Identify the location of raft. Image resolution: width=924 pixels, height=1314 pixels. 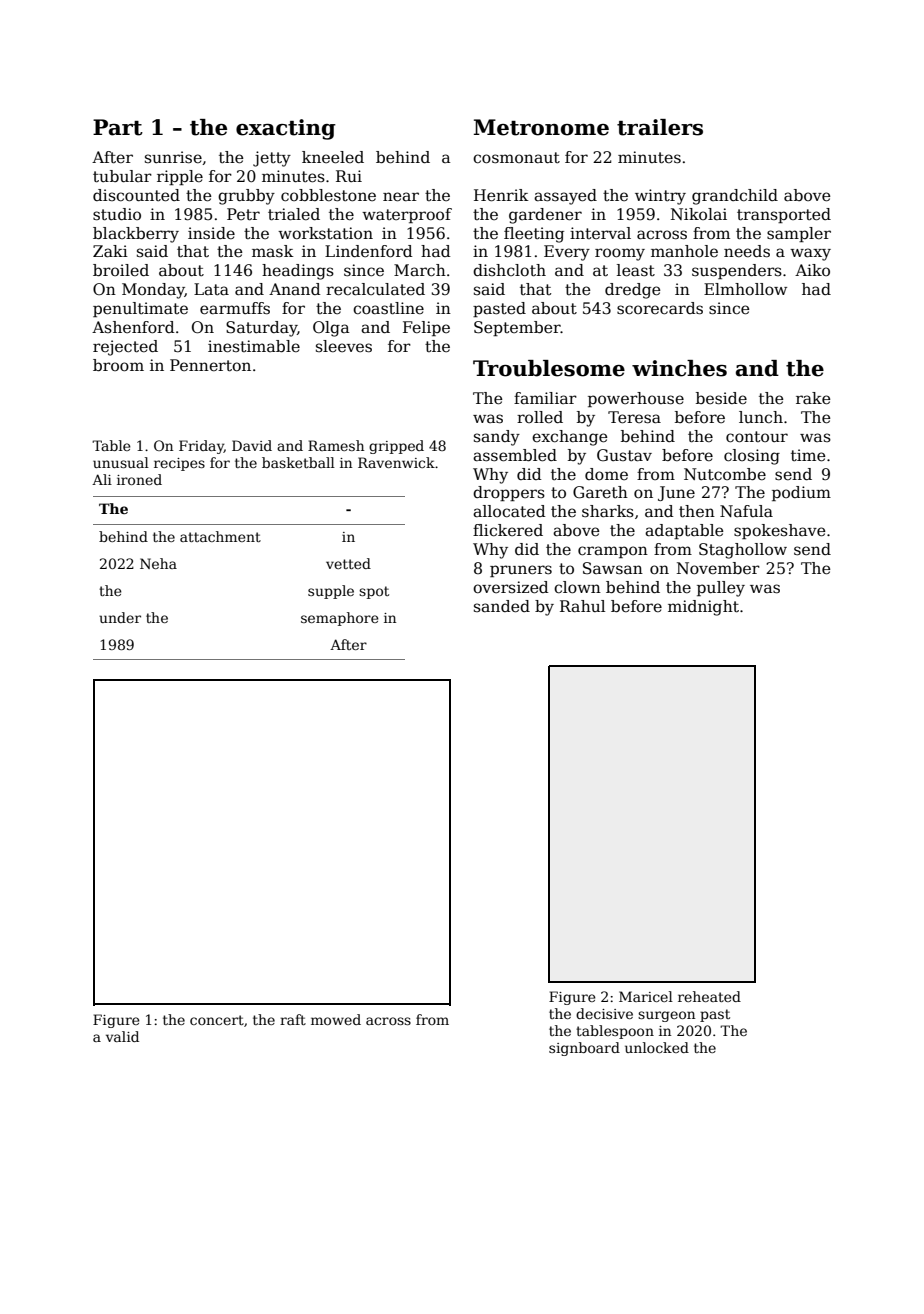
(293, 1019).
